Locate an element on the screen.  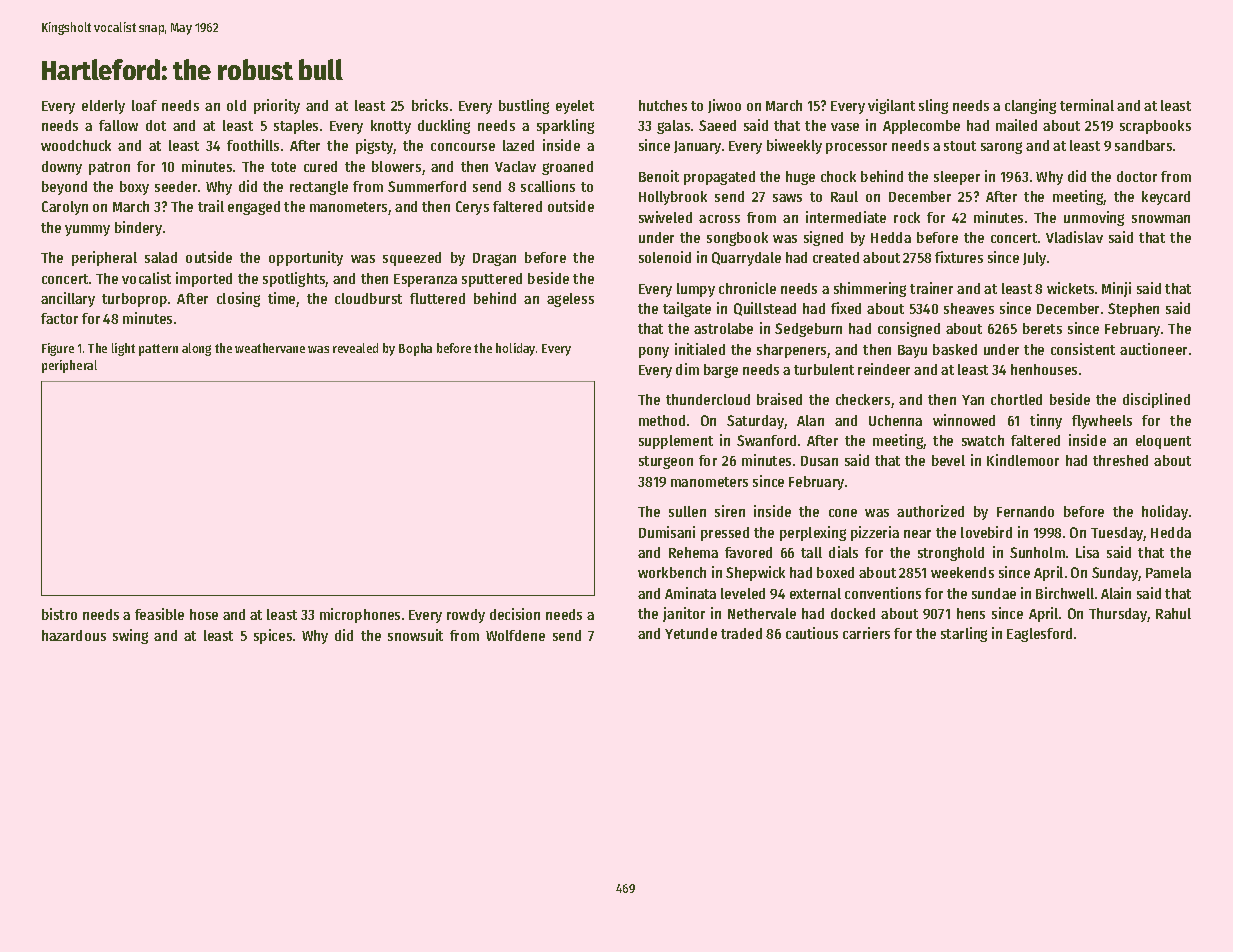
bustling is located at coordinates (524, 106).
